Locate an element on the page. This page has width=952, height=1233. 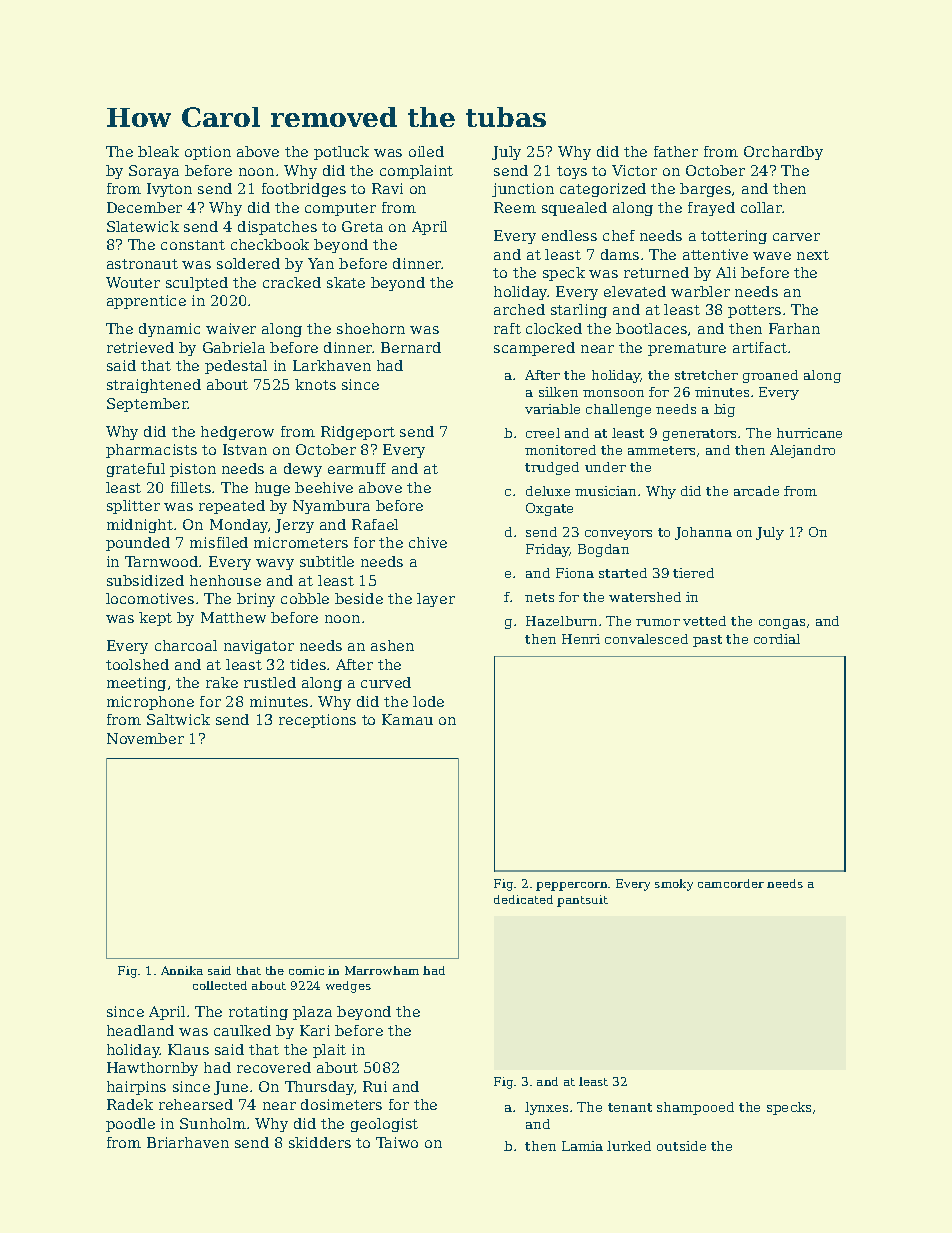
lurked is located at coordinates (629, 1146).
